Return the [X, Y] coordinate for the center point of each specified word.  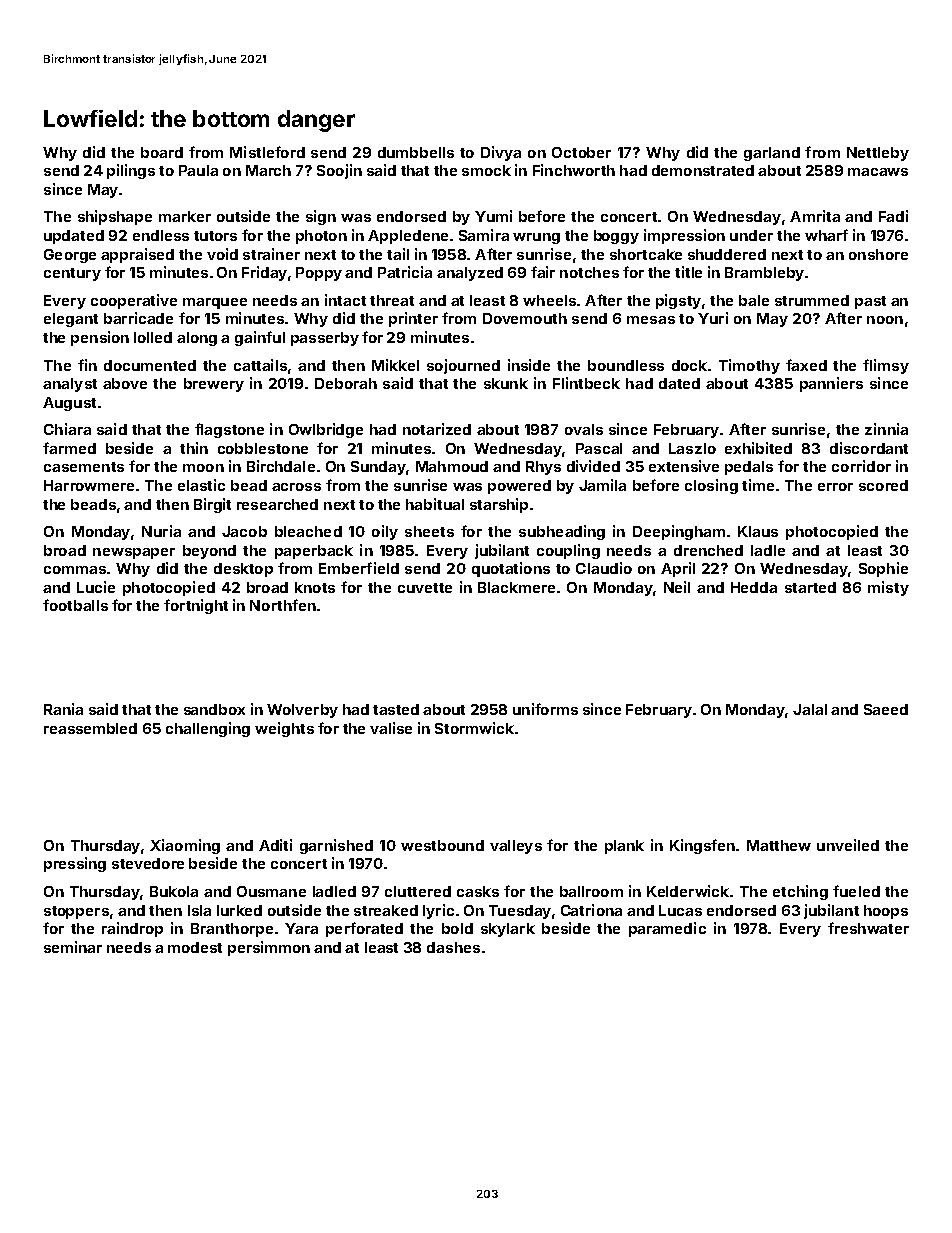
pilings [131, 171]
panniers [831, 384]
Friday [264, 273]
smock [486, 170]
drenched [708, 550]
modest [195, 947]
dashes [453, 947]
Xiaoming [185, 846]
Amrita [815, 216]
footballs [75, 605]
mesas [651, 320]
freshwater [868, 928]
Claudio [604, 568]
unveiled [848, 845]
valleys [516, 847]
